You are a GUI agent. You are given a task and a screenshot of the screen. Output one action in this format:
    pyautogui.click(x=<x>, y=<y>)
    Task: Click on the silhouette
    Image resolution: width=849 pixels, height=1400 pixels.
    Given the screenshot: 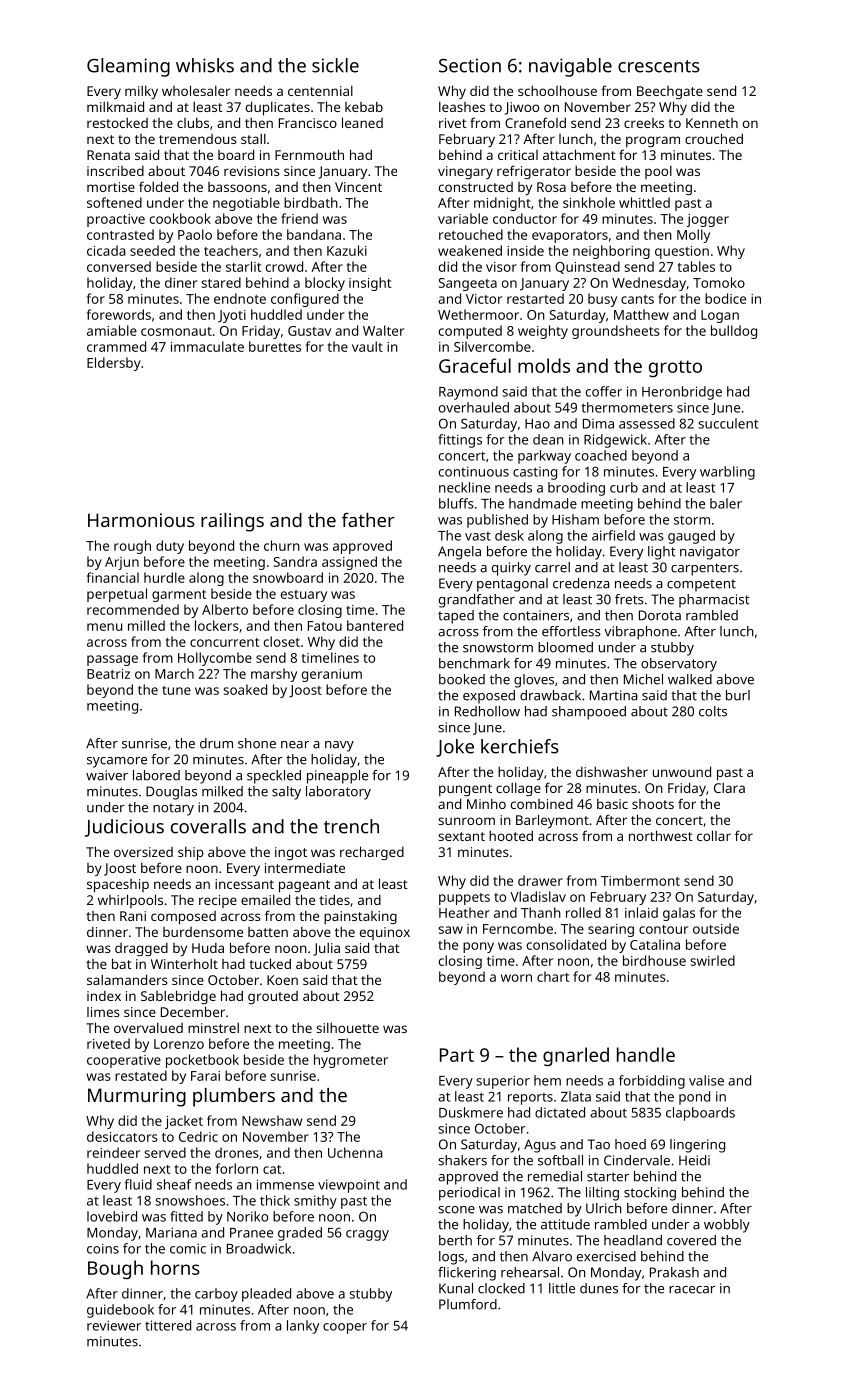 What is the action you would take?
    pyautogui.click(x=347, y=1027)
